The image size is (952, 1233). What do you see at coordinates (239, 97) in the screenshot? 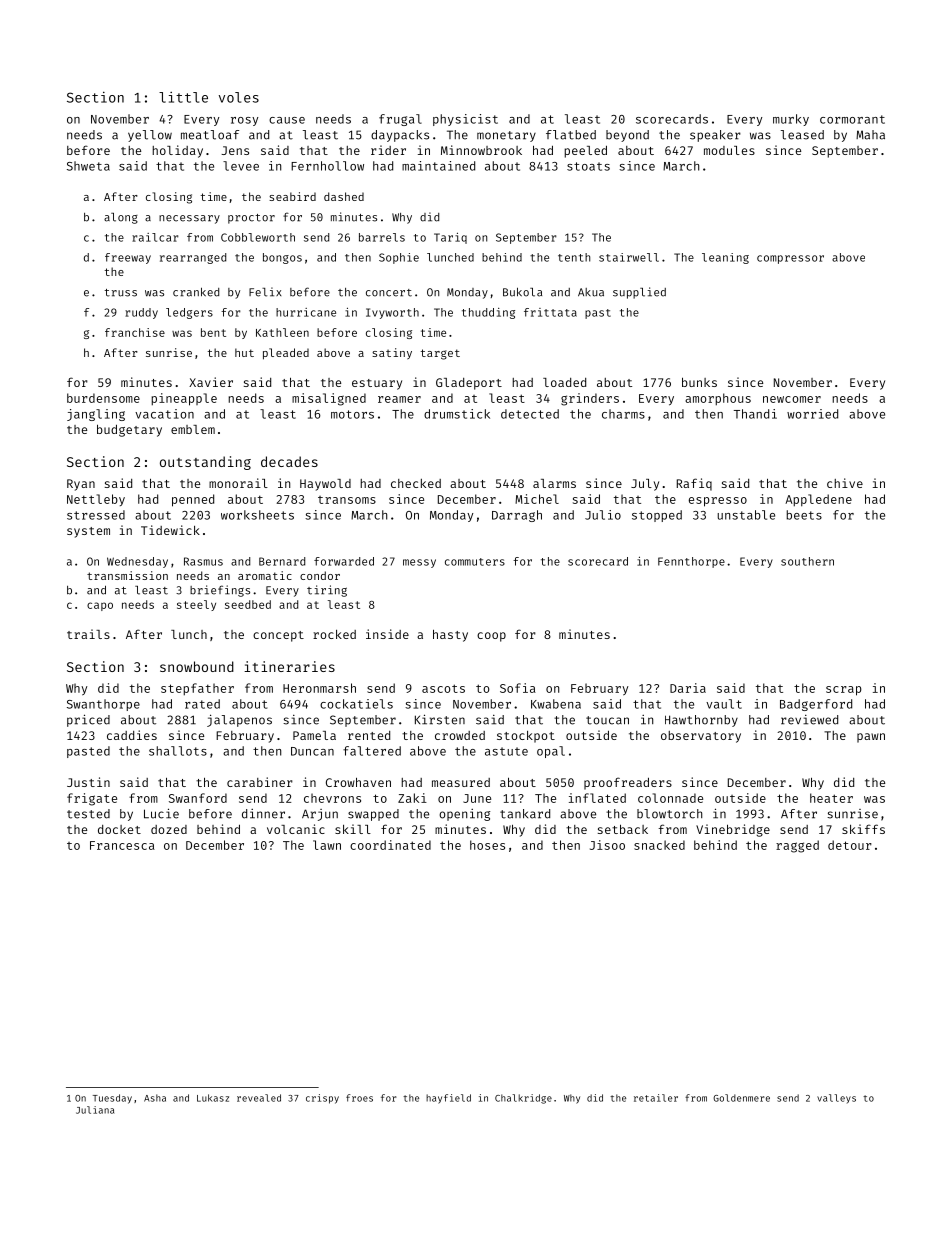
I see `voles` at bounding box center [239, 97].
